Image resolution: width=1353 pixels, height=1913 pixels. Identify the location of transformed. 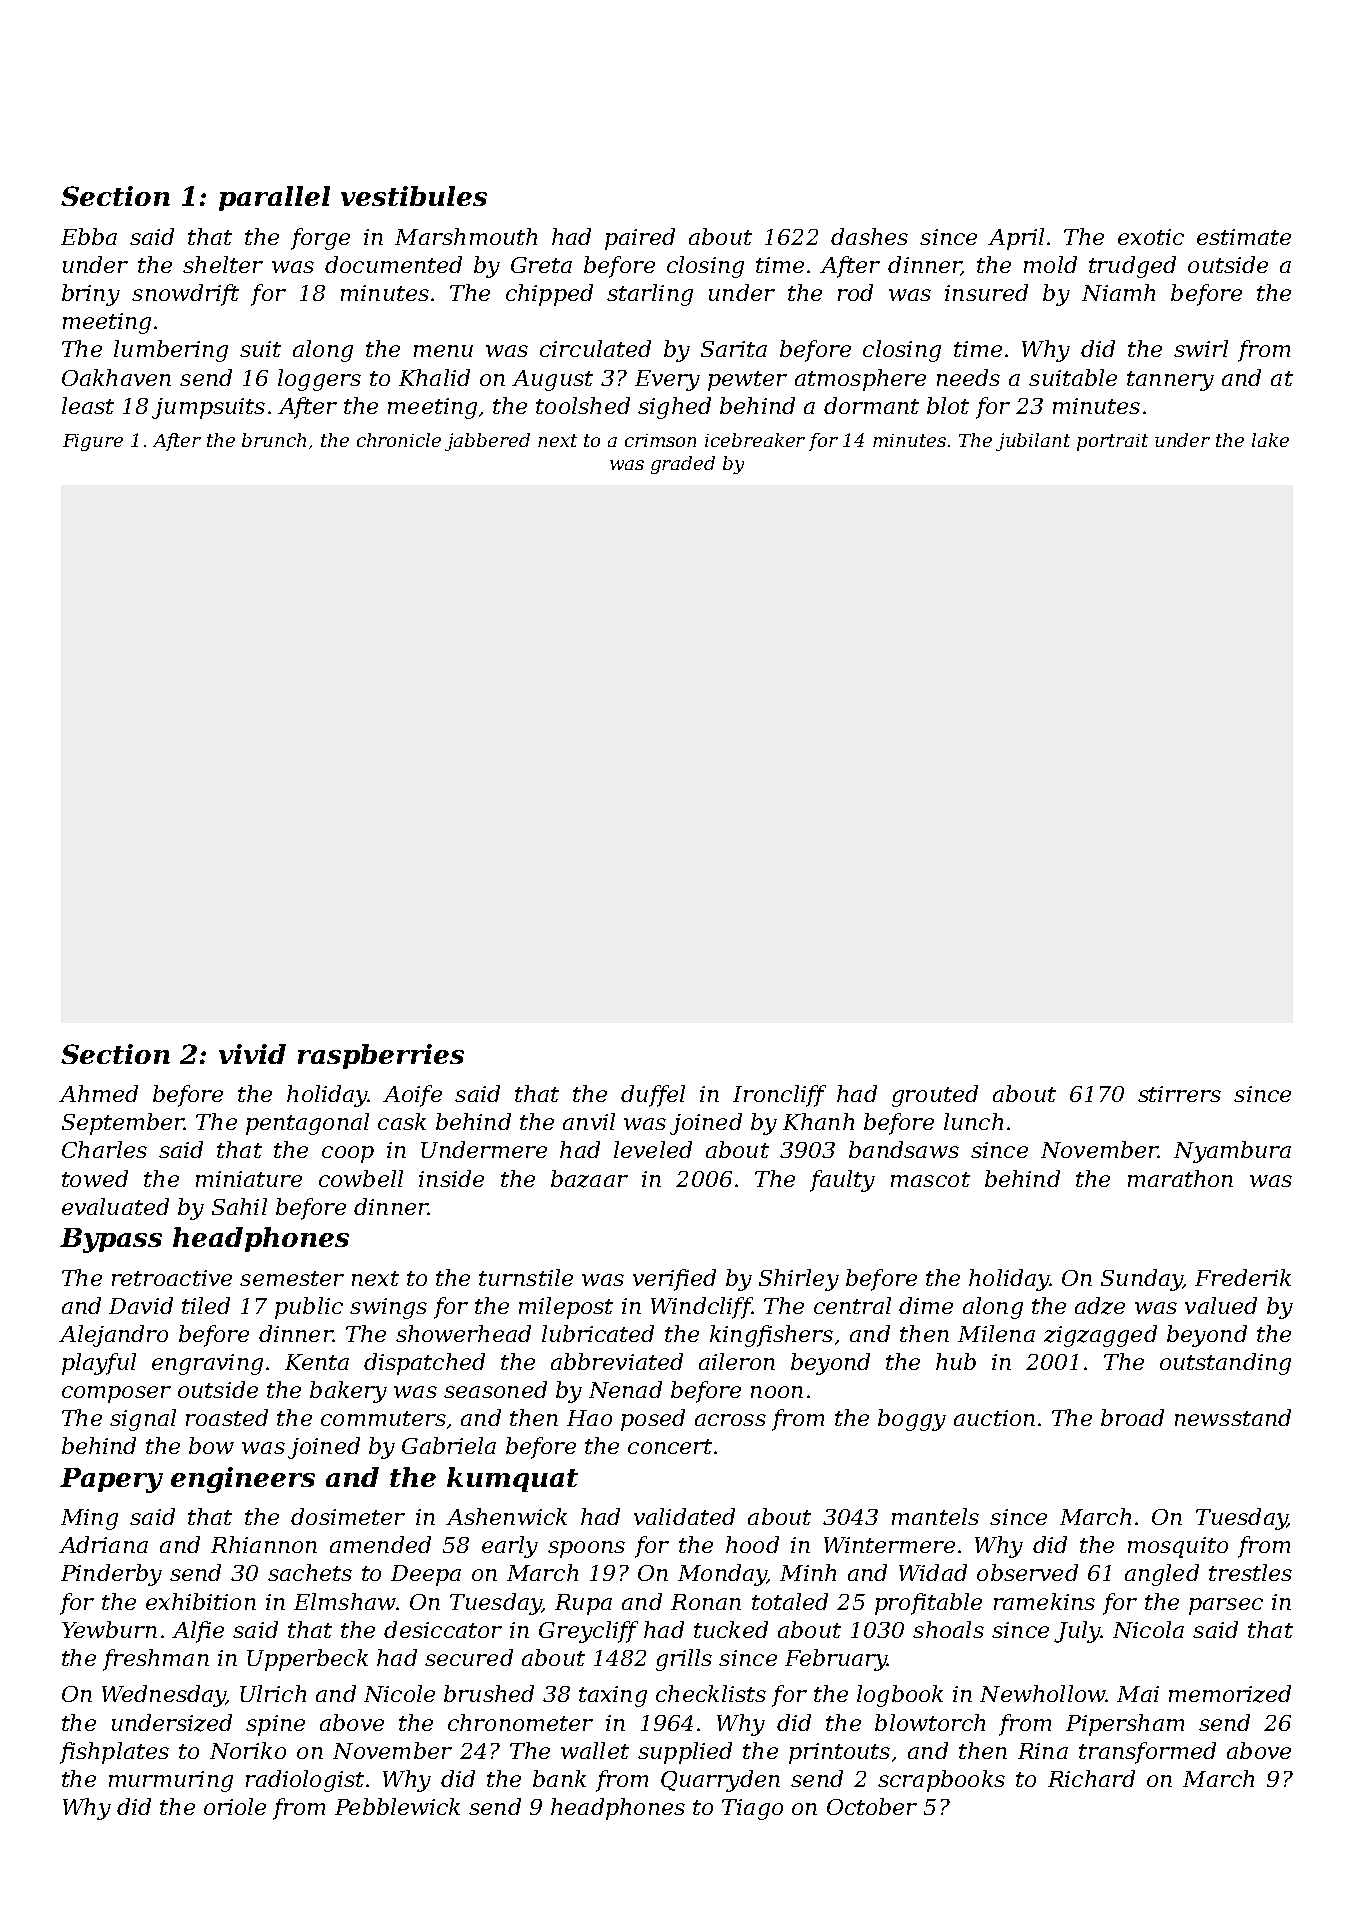
(1147, 1753).
